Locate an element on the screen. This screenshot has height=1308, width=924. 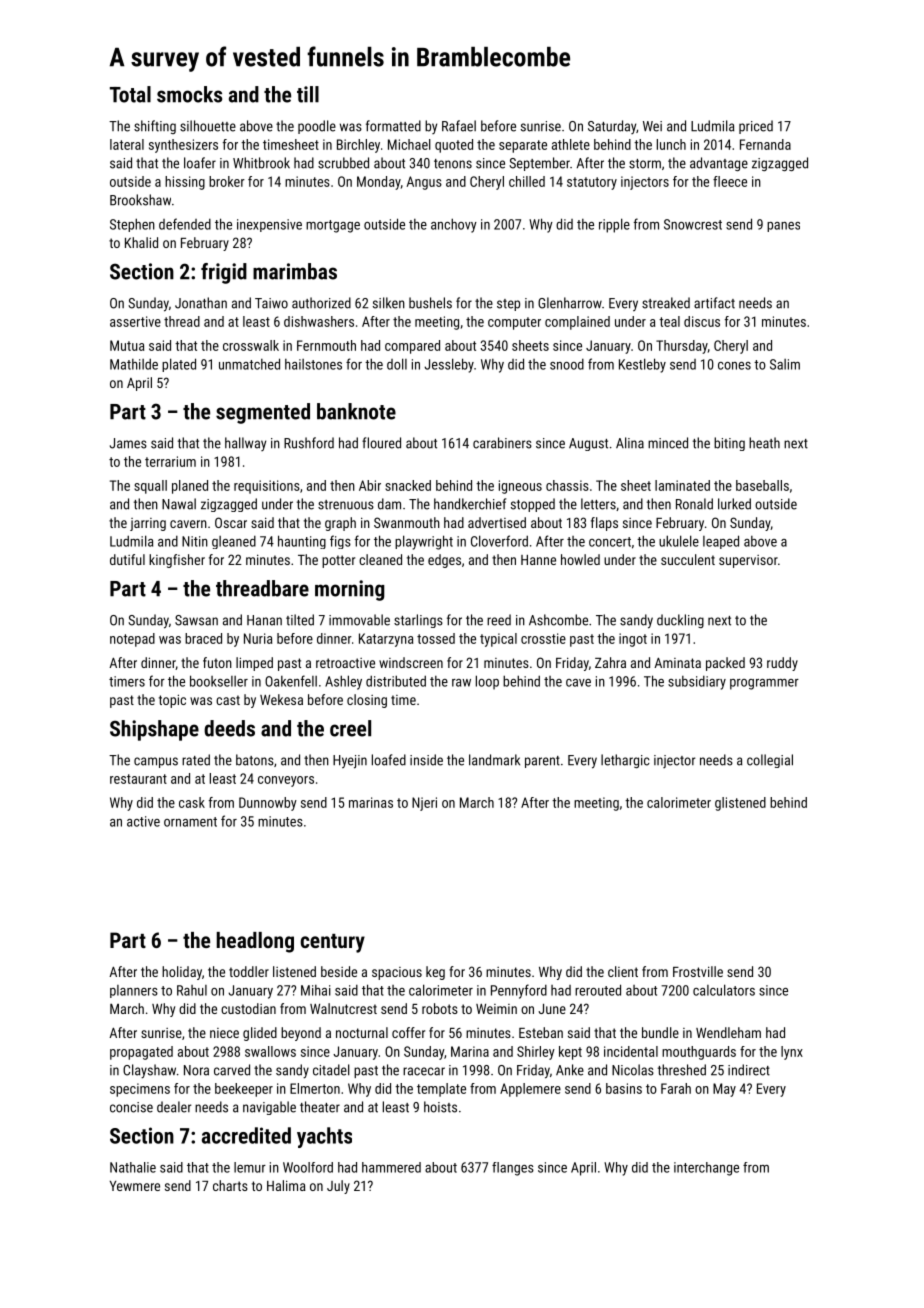
beside is located at coordinates (339, 971).
